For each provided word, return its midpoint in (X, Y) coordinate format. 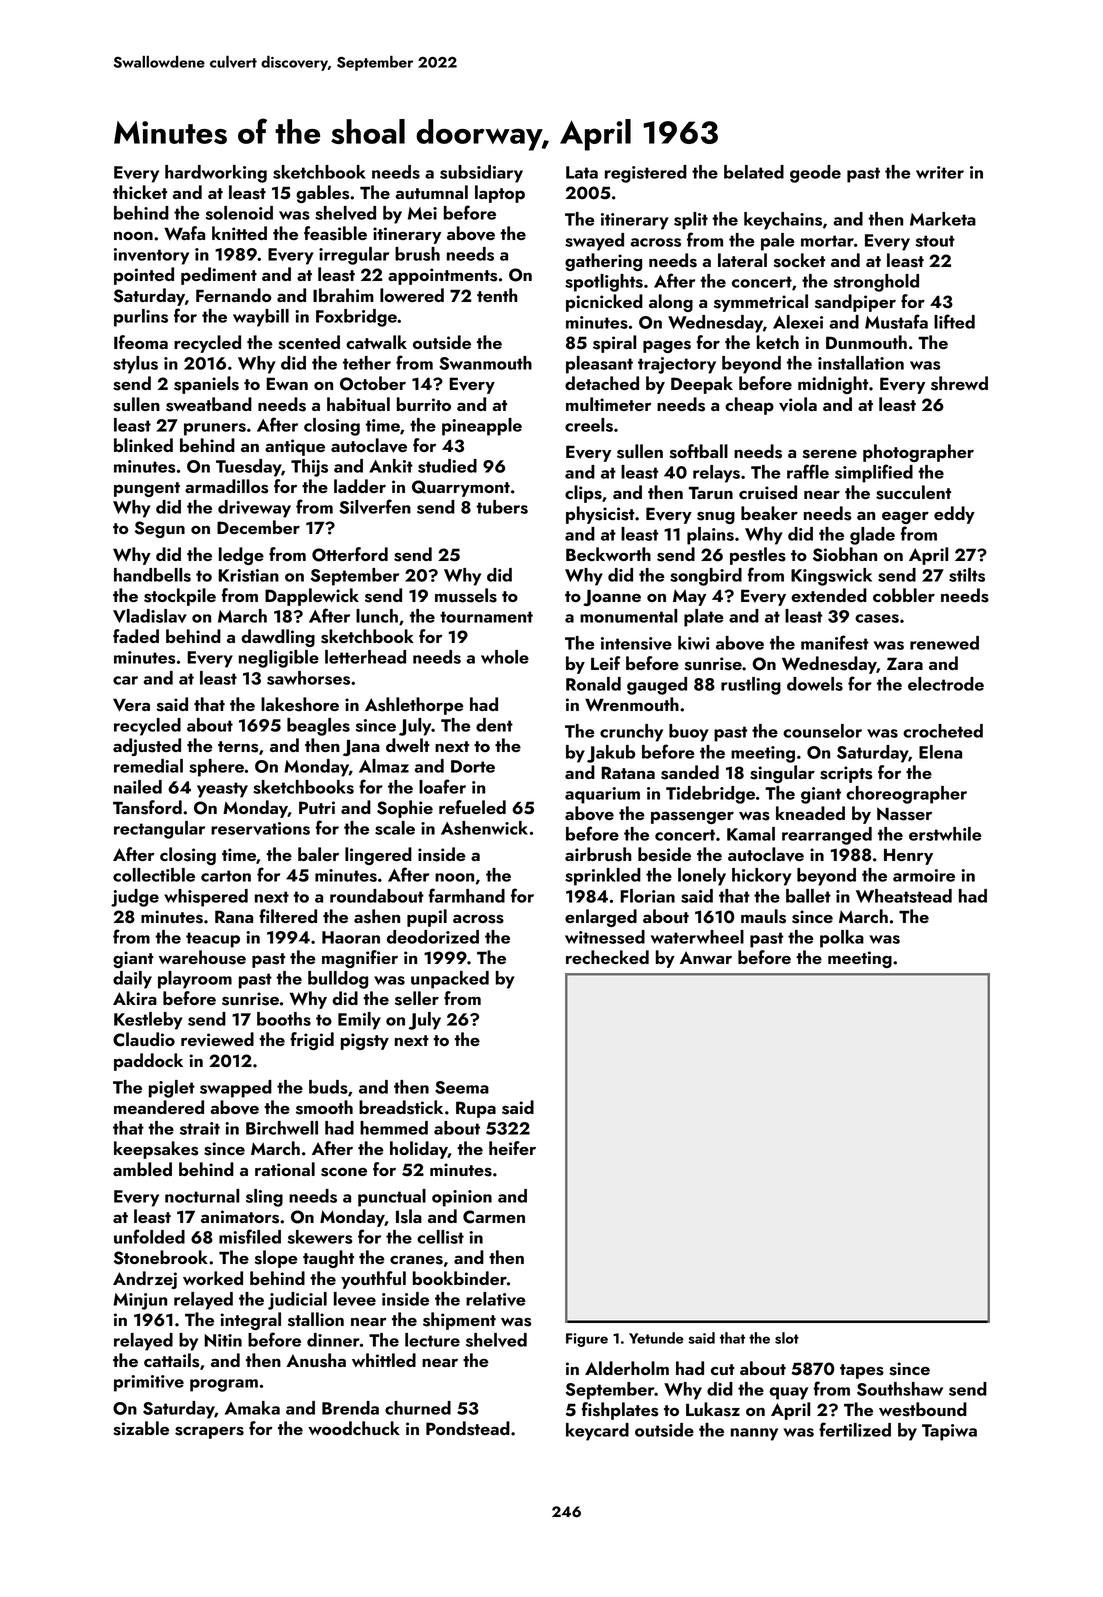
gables (322, 194)
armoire (924, 875)
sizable (141, 1428)
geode (815, 174)
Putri (317, 807)
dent (494, 725)
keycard (597, 1432)
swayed (594, 242)
